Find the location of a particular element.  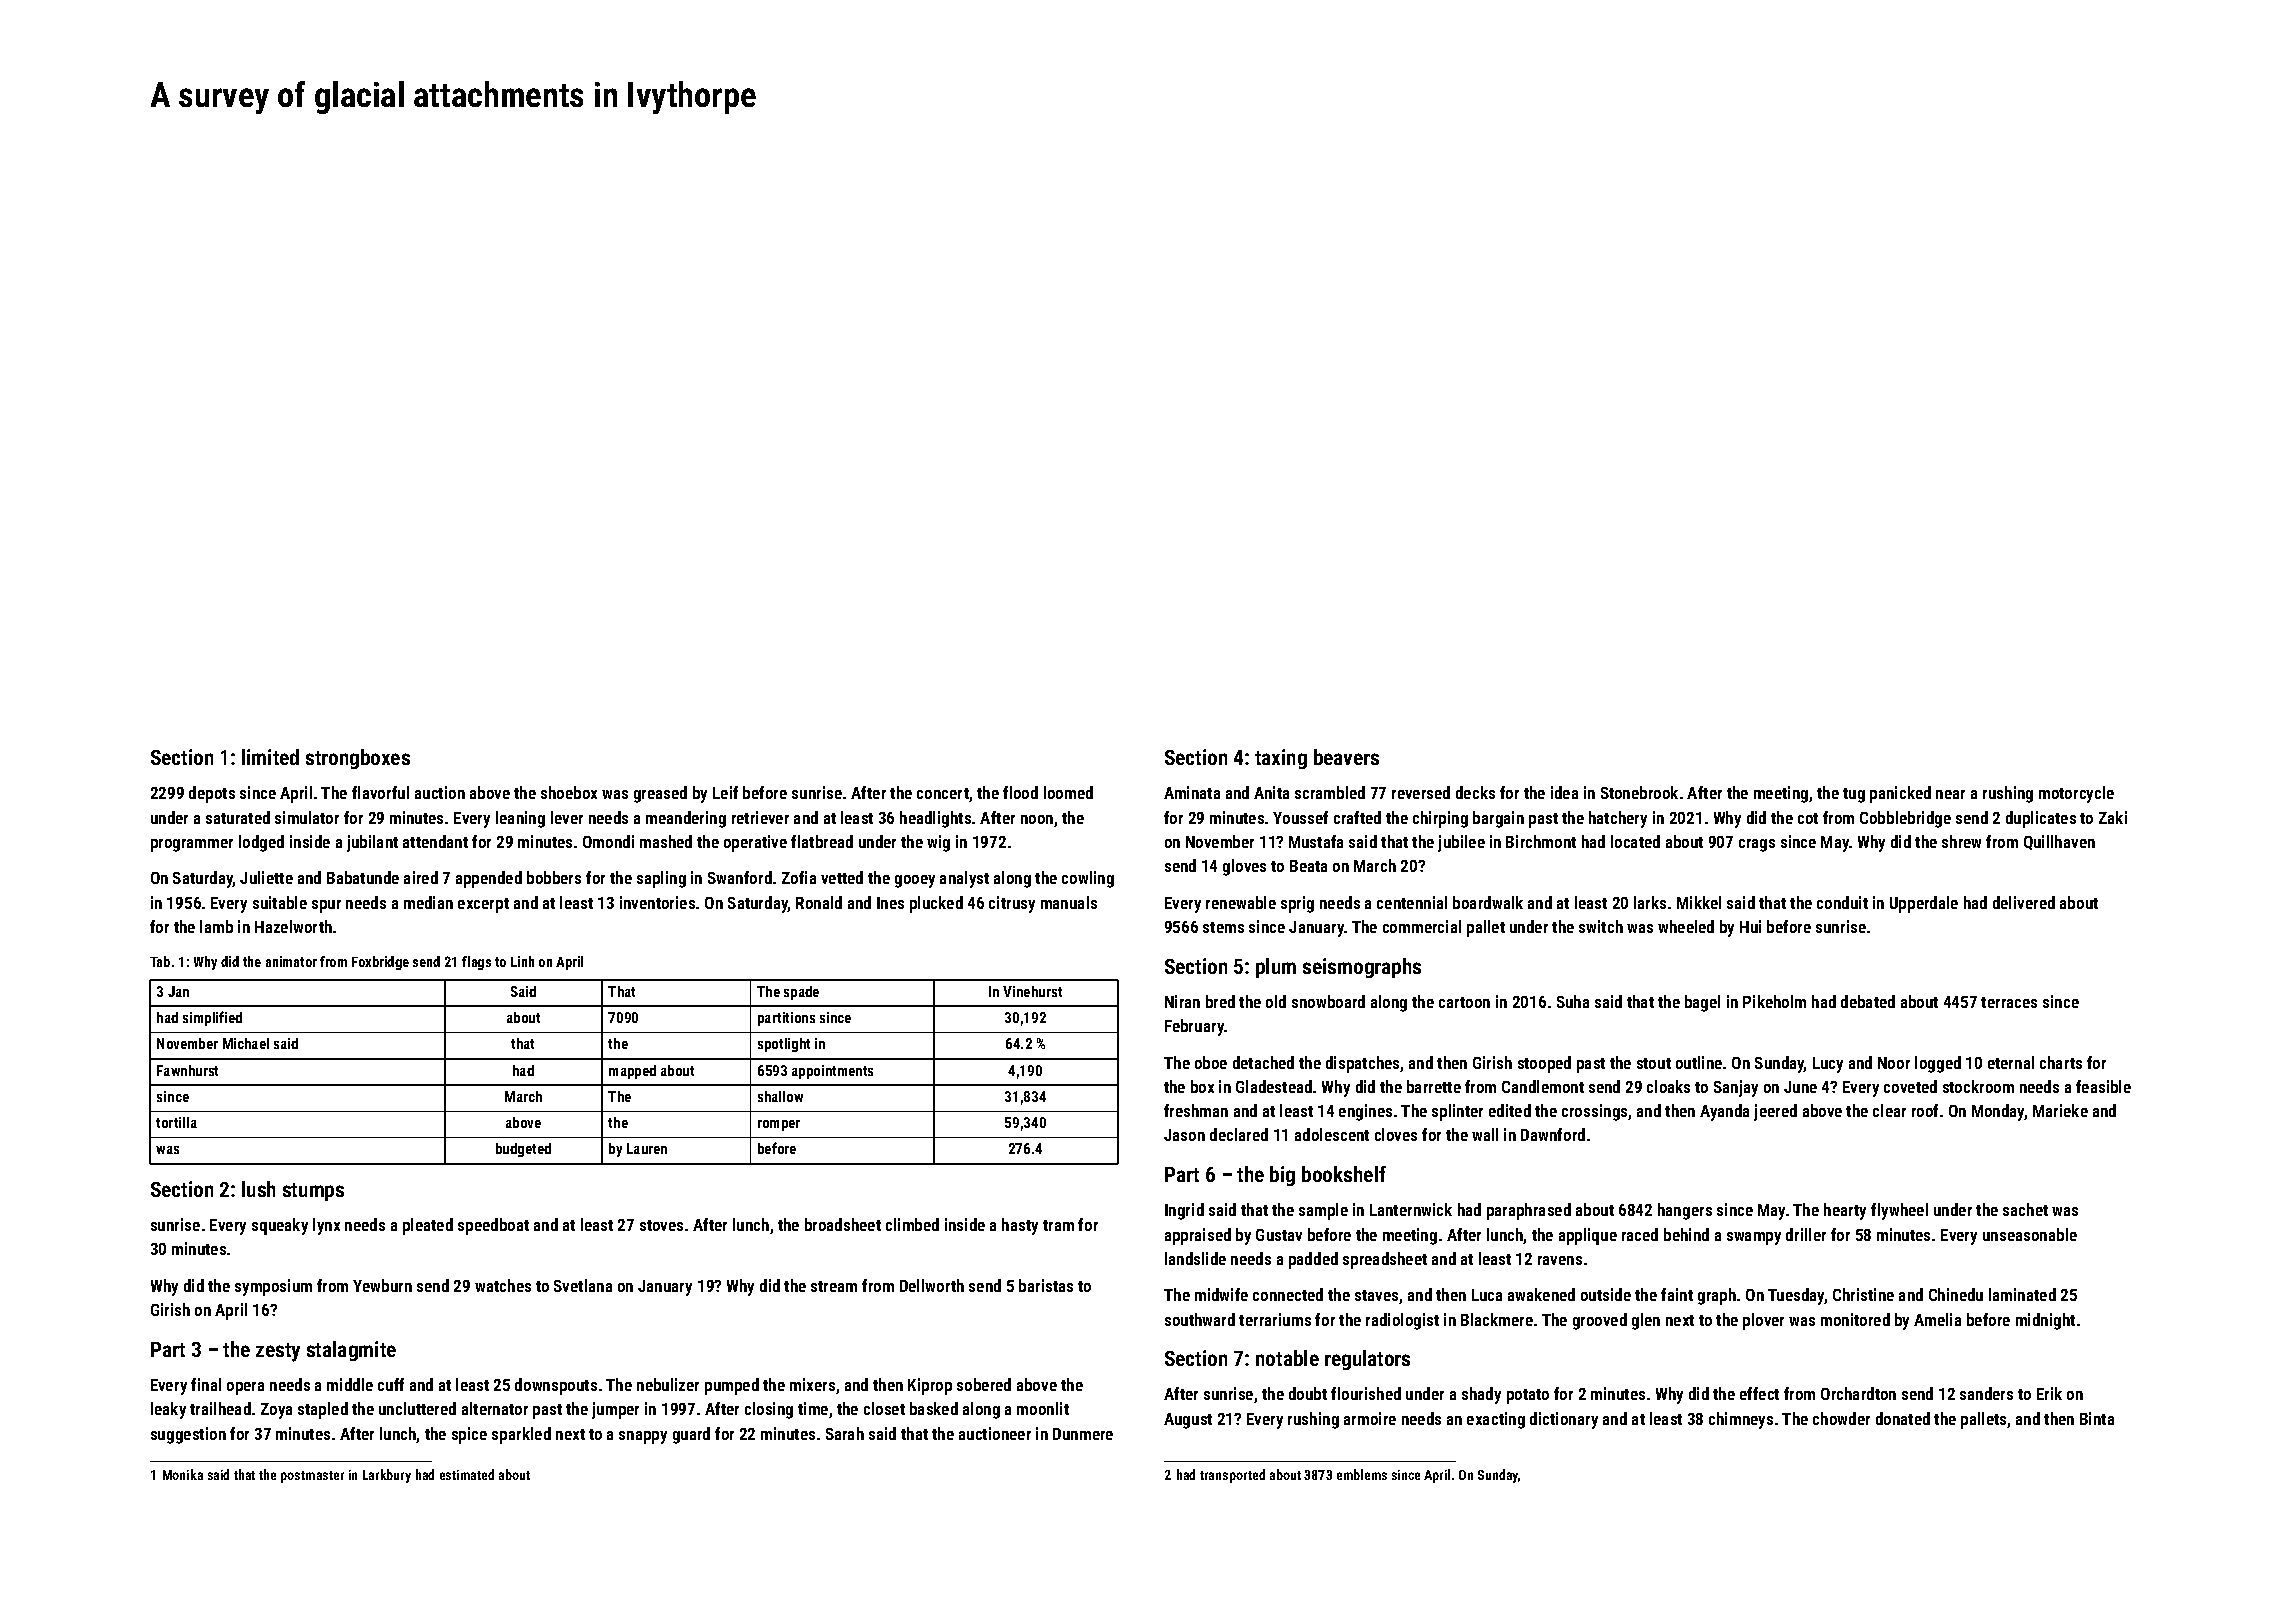

snowboard is located at coordinates (1328, 1001).
